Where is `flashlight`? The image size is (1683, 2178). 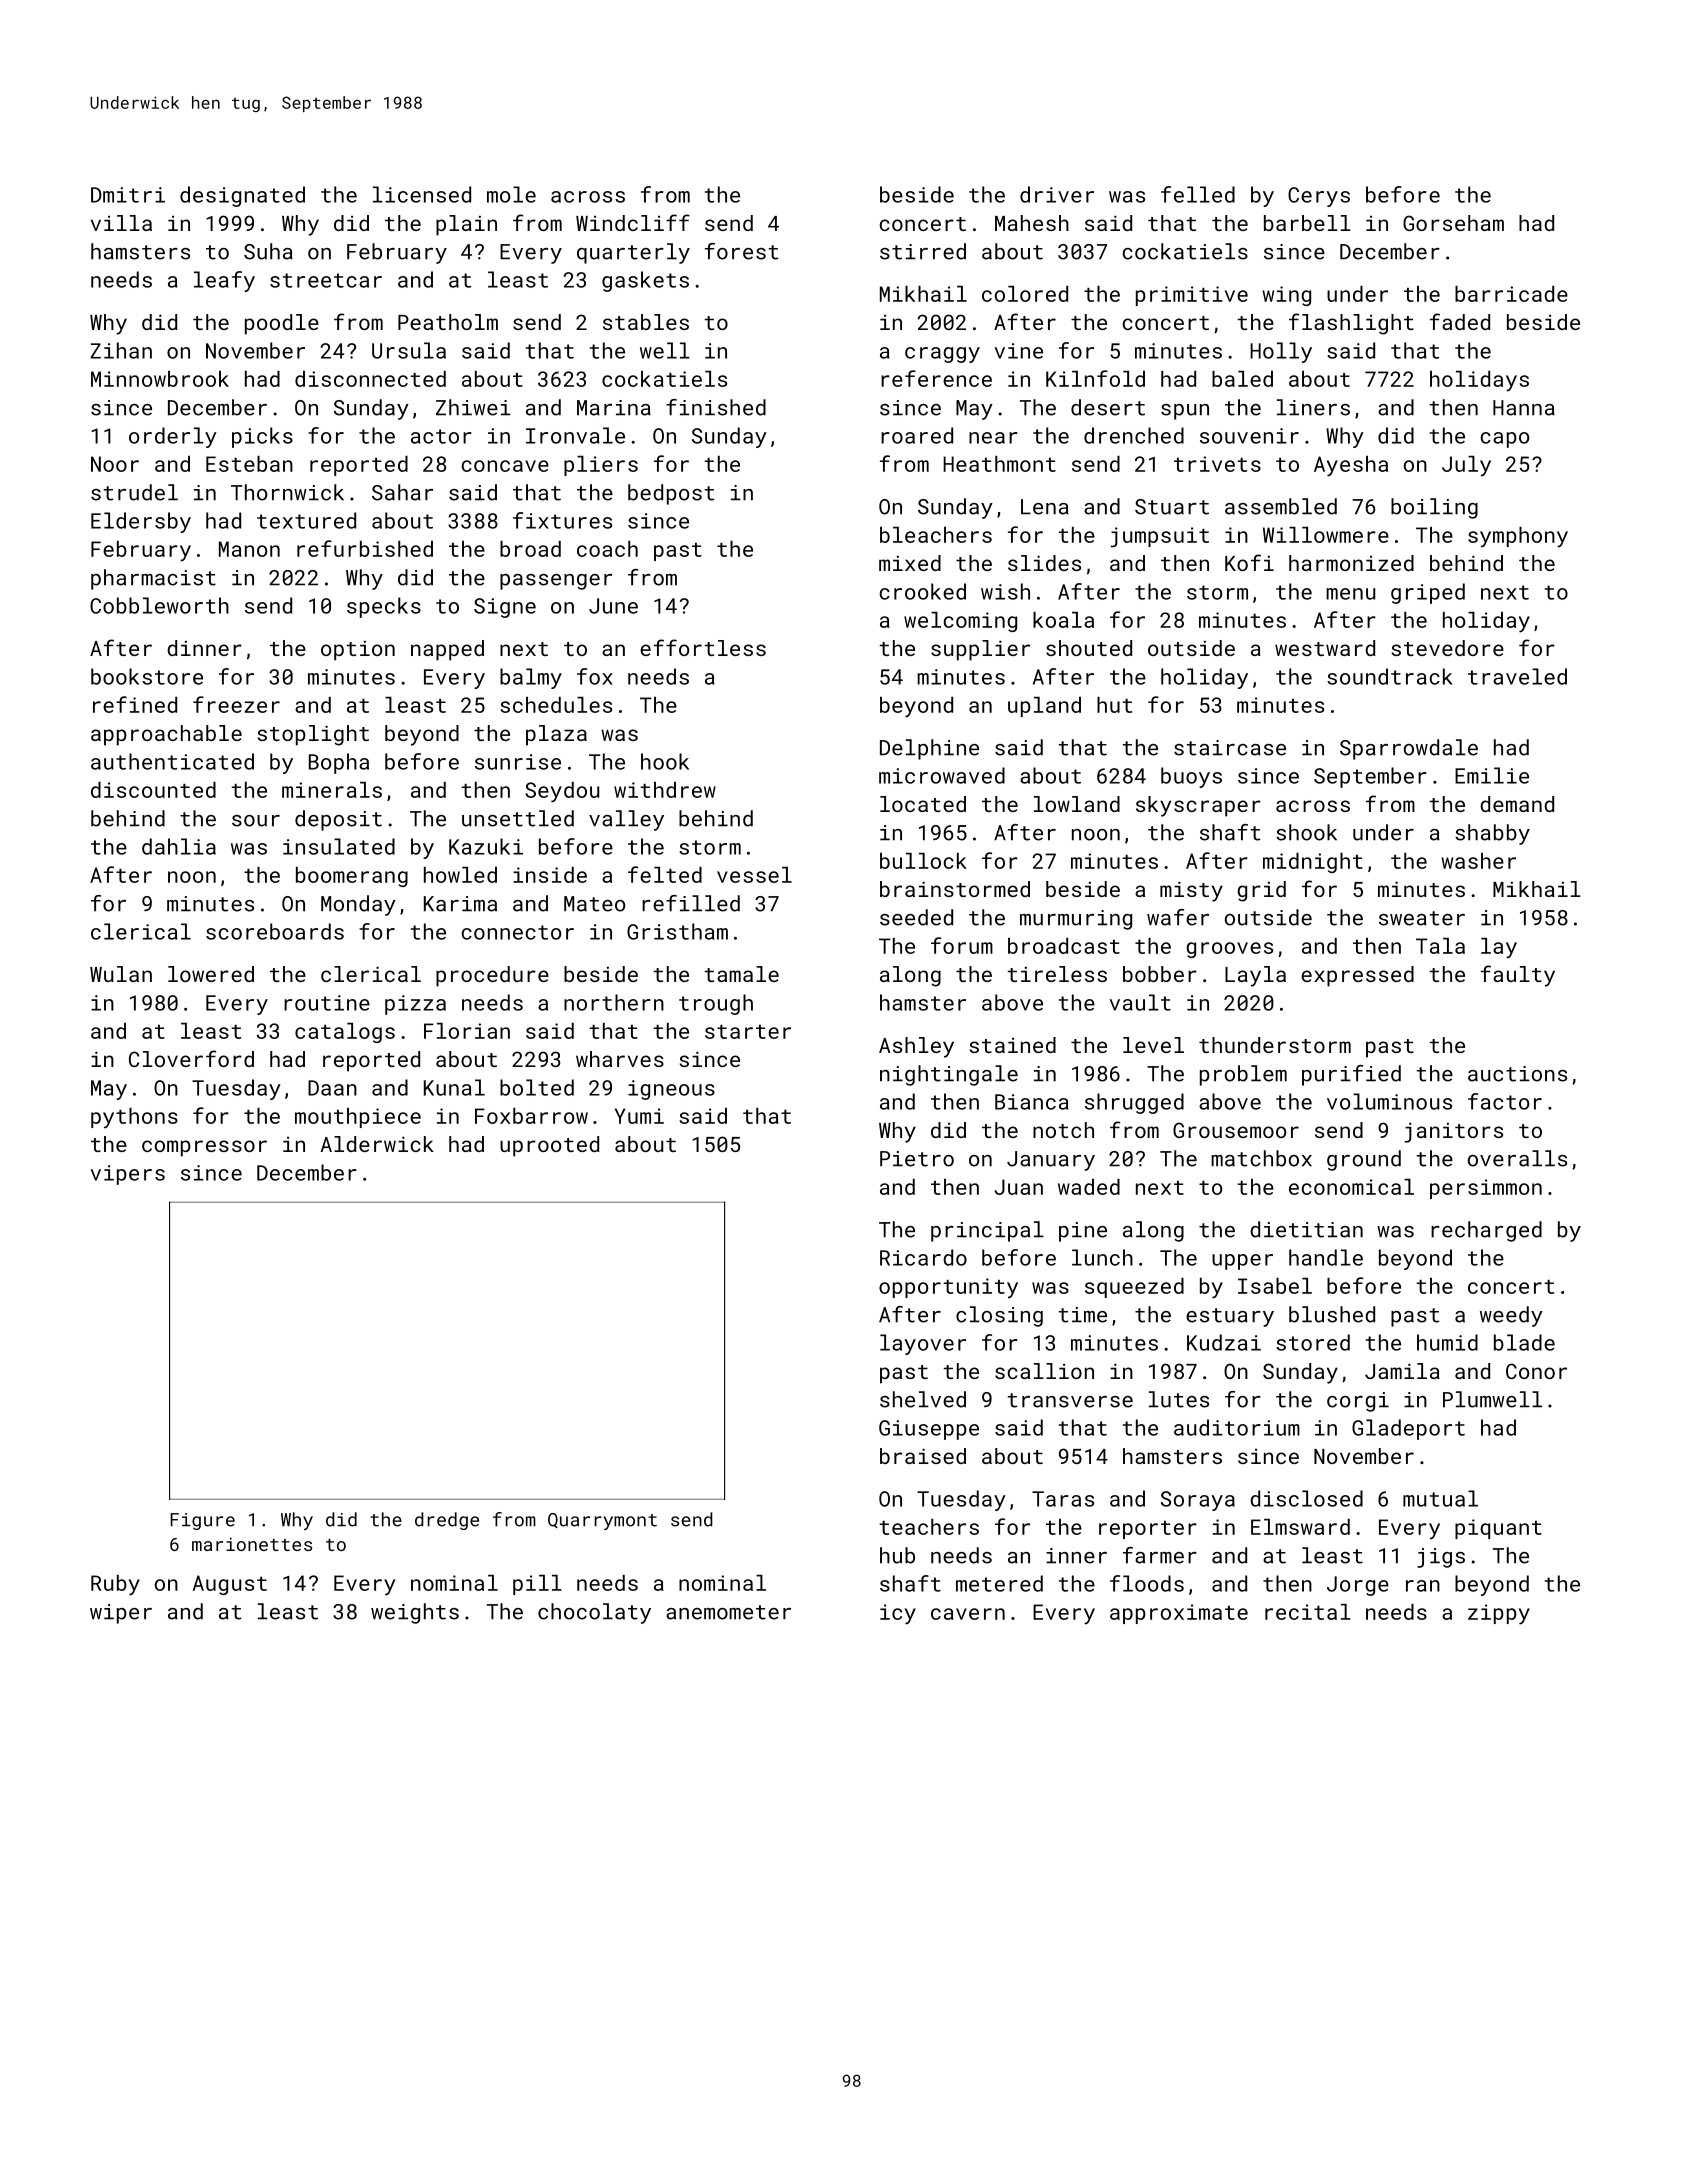
flashlight is located at coordinates (1351, 324).
